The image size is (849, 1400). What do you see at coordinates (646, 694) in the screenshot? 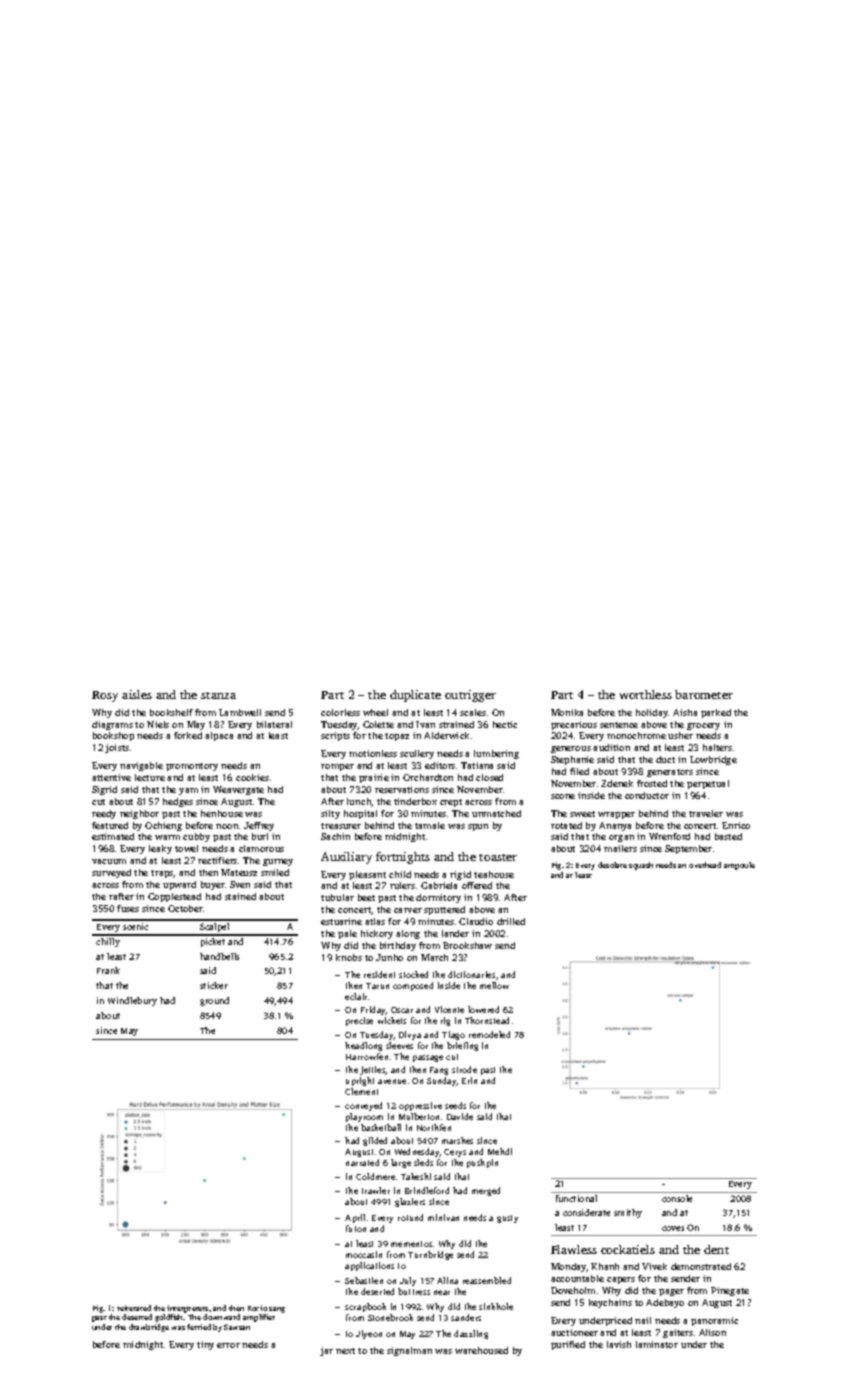
I see `worthless` at bounding box center [646, 694].
